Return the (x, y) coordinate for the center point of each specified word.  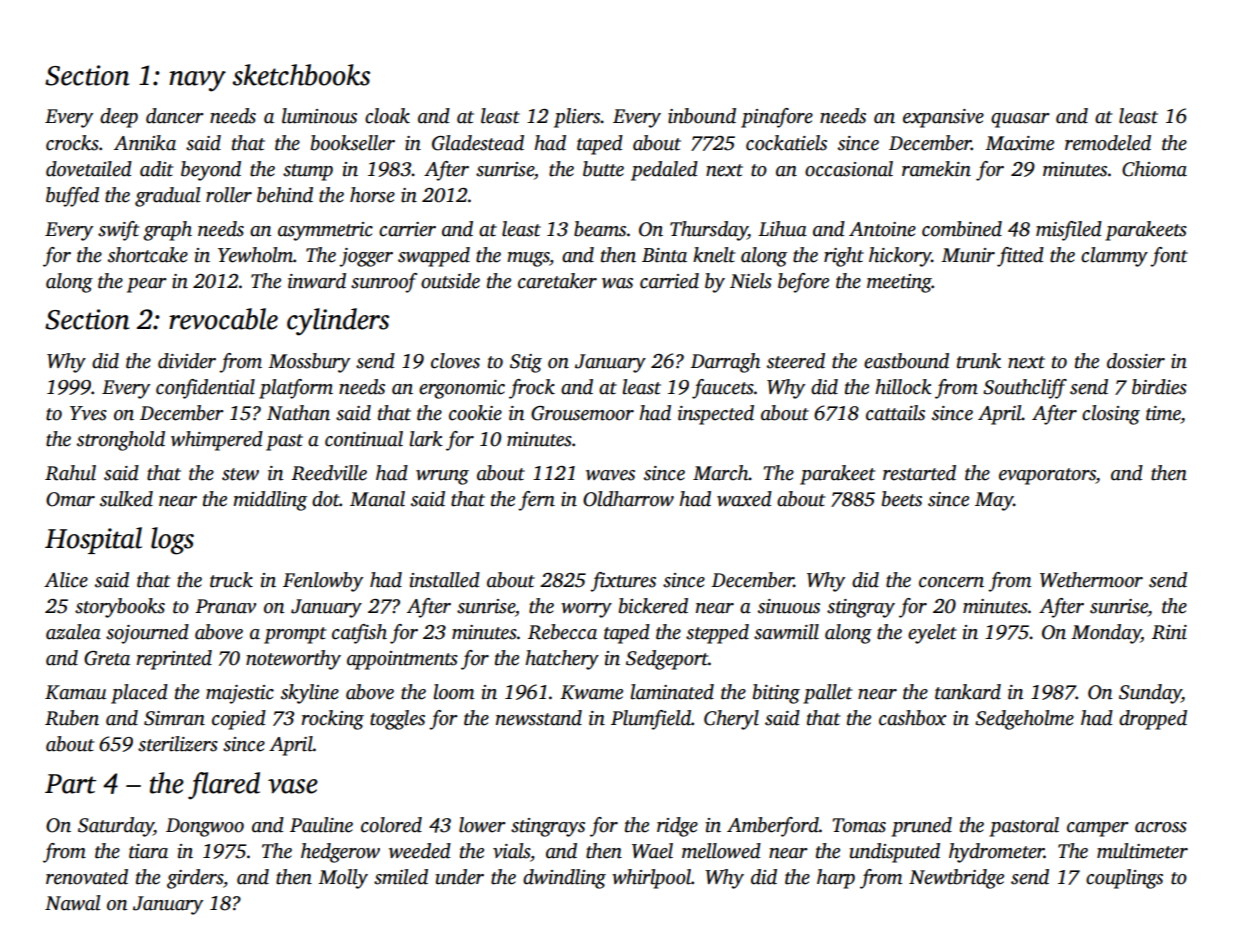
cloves (455, 361)
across (1161, 827)
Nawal (73, 903)
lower (482, 825)
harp (836, 879)
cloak (387, 116)
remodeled (1108, 143)
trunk (979, 361)
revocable (223, 319)
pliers (577, 118)
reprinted (174, 660)
